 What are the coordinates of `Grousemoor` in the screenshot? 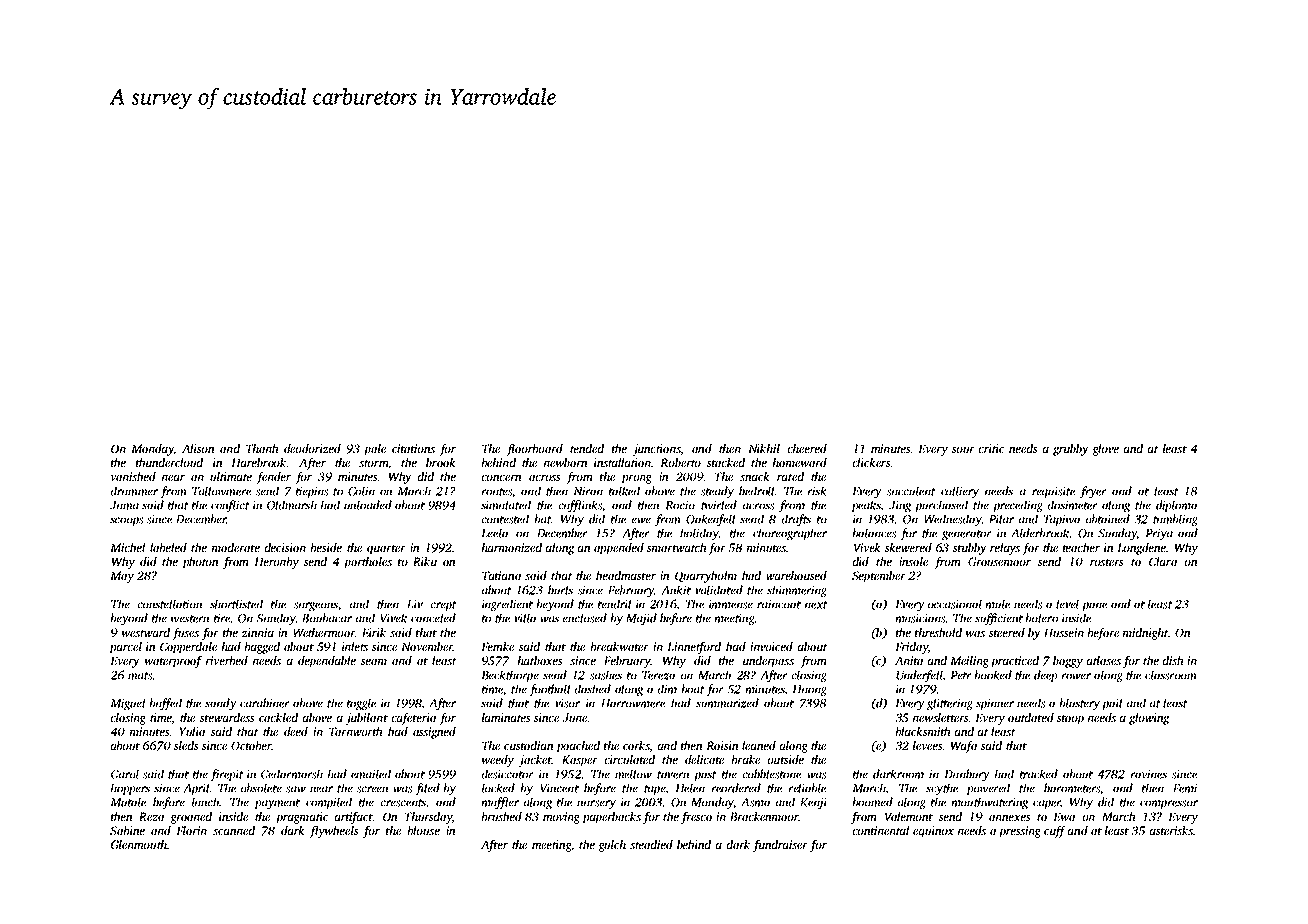 It's located at (999, 561).
